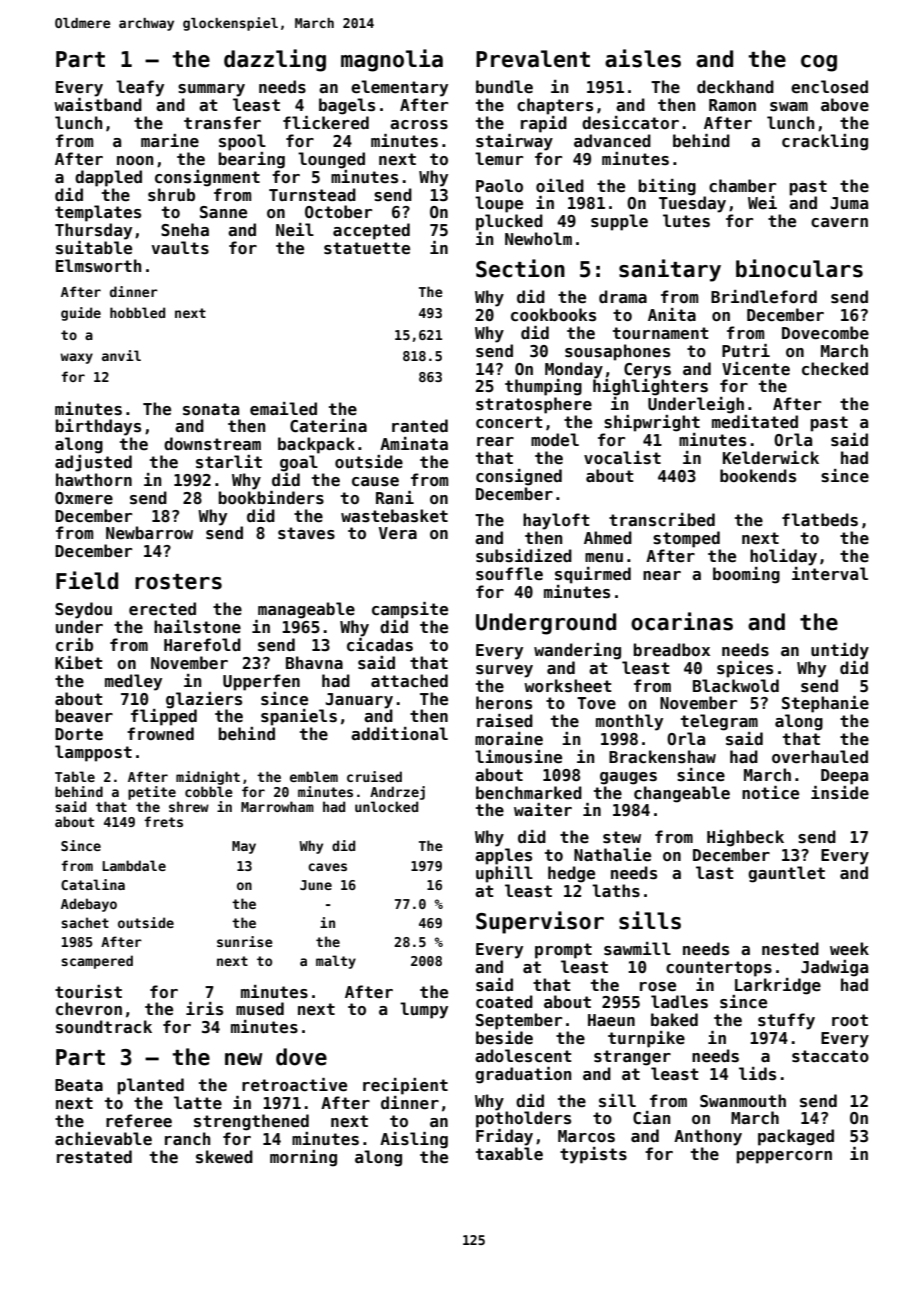 This screenshot has width=924, height=1314. I want to click on packaged, so click(796, 1137).
